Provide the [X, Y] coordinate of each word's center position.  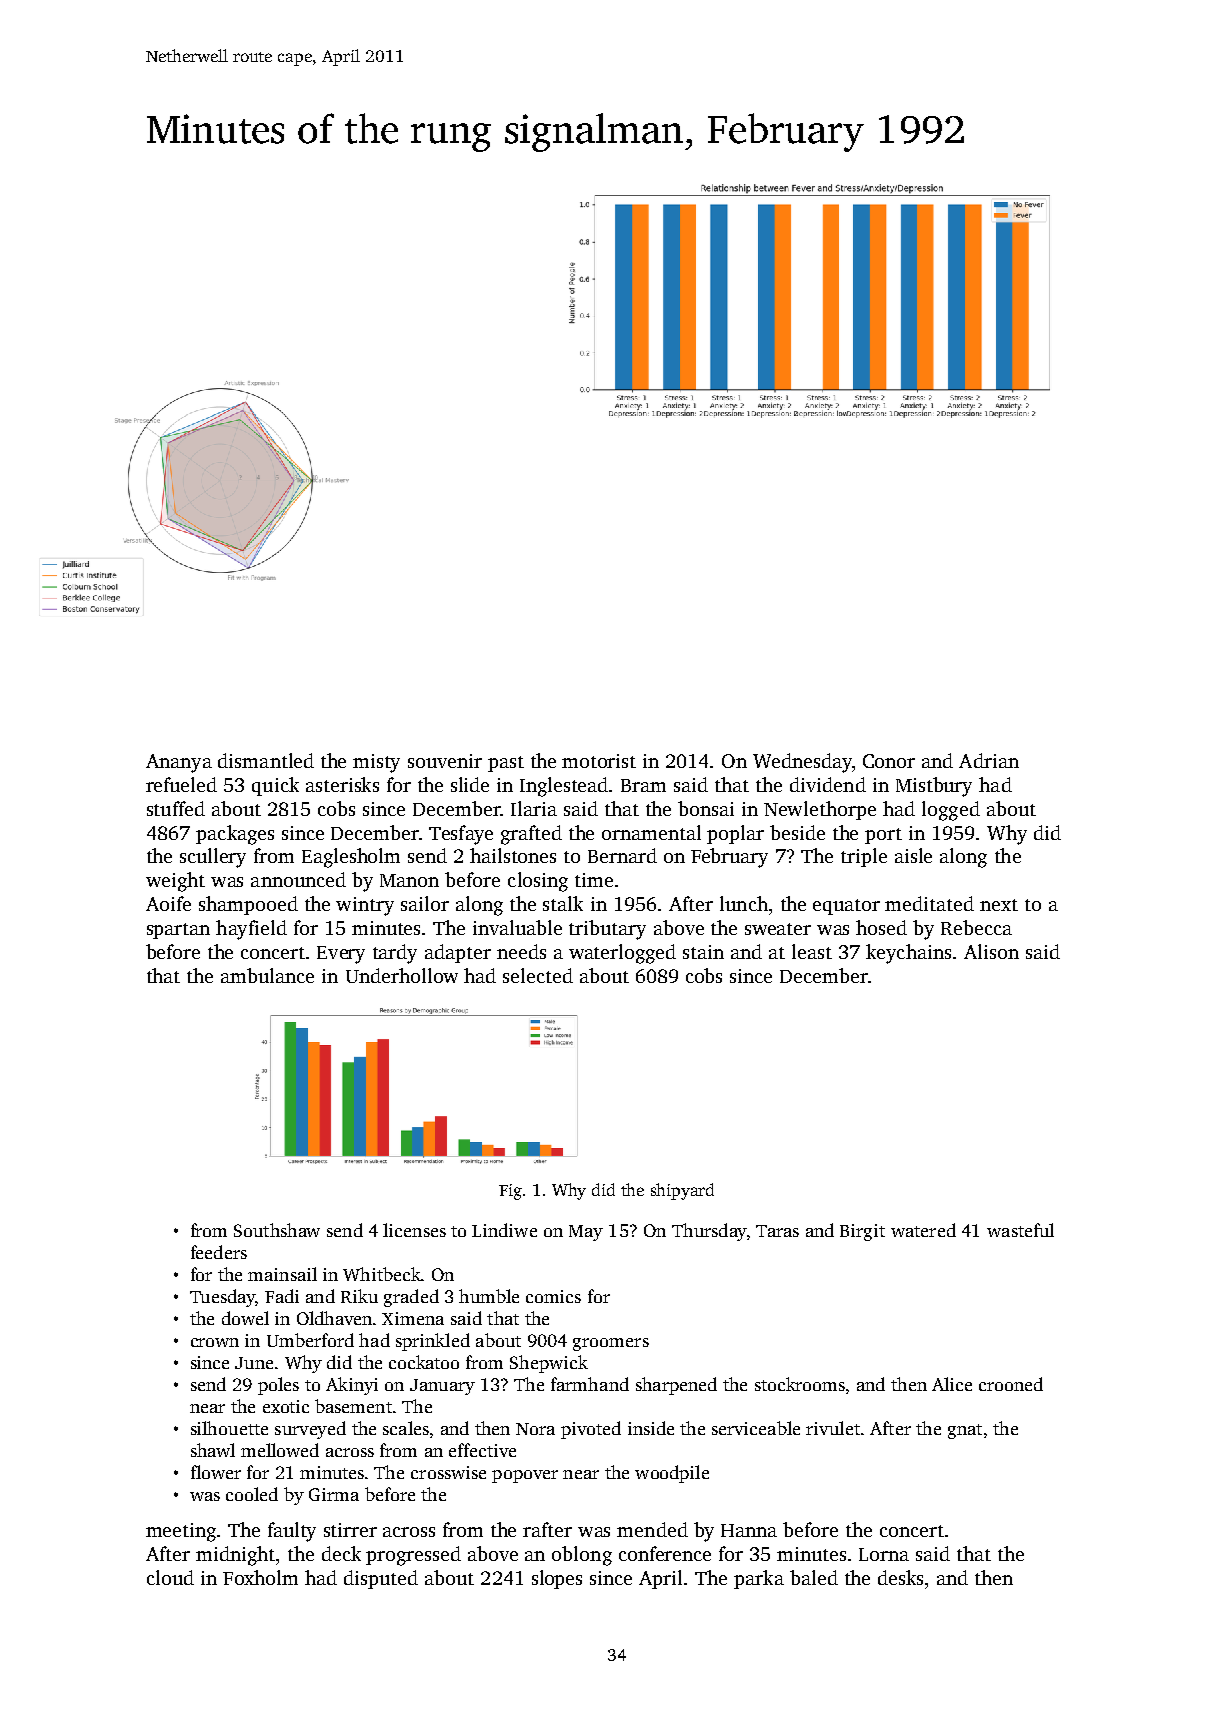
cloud [170, 1577]
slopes [557, 1579]
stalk [563, 903]
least [812, 951]
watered [923, 1230]
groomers [611, 1344]
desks [900, 1577]
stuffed [176, 808]
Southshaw [277, 1230]
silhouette [229, 1428]
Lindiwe [504, 1230]
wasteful [1020, 1230]
